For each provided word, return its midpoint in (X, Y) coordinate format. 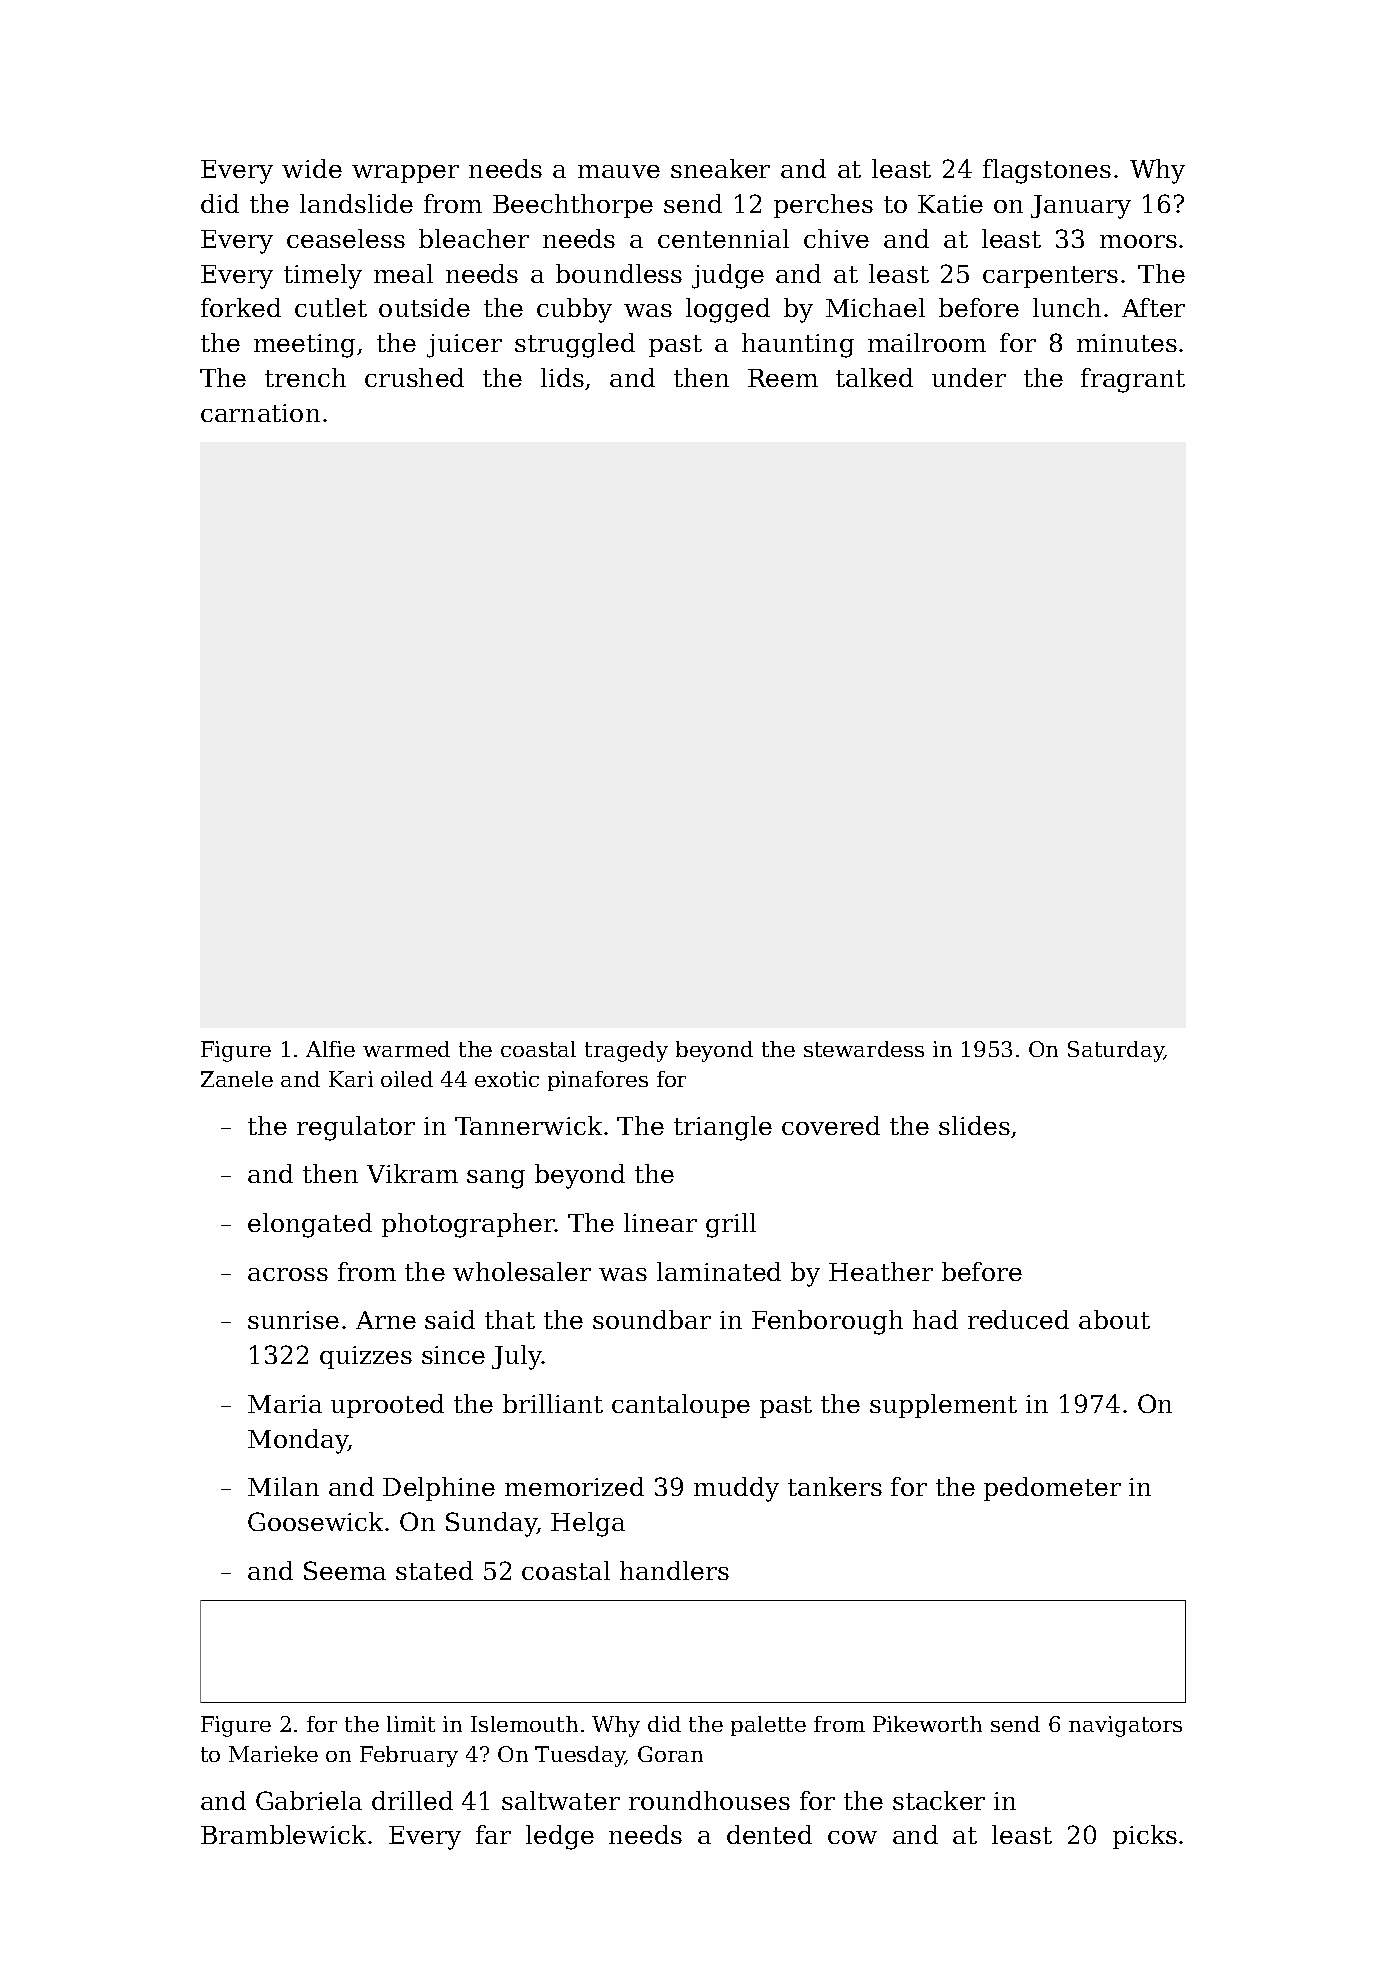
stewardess (864, 1049)
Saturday (1116, 1051)
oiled (407, 1079)
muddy (736, 1489)
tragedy (626, 1051)
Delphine (439, 1489)
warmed (406, 1049)
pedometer (1052, 1489)
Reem (783, 378)
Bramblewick (283, 1834)
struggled (575, 345)
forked (241, 307)
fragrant (1133, 380)
